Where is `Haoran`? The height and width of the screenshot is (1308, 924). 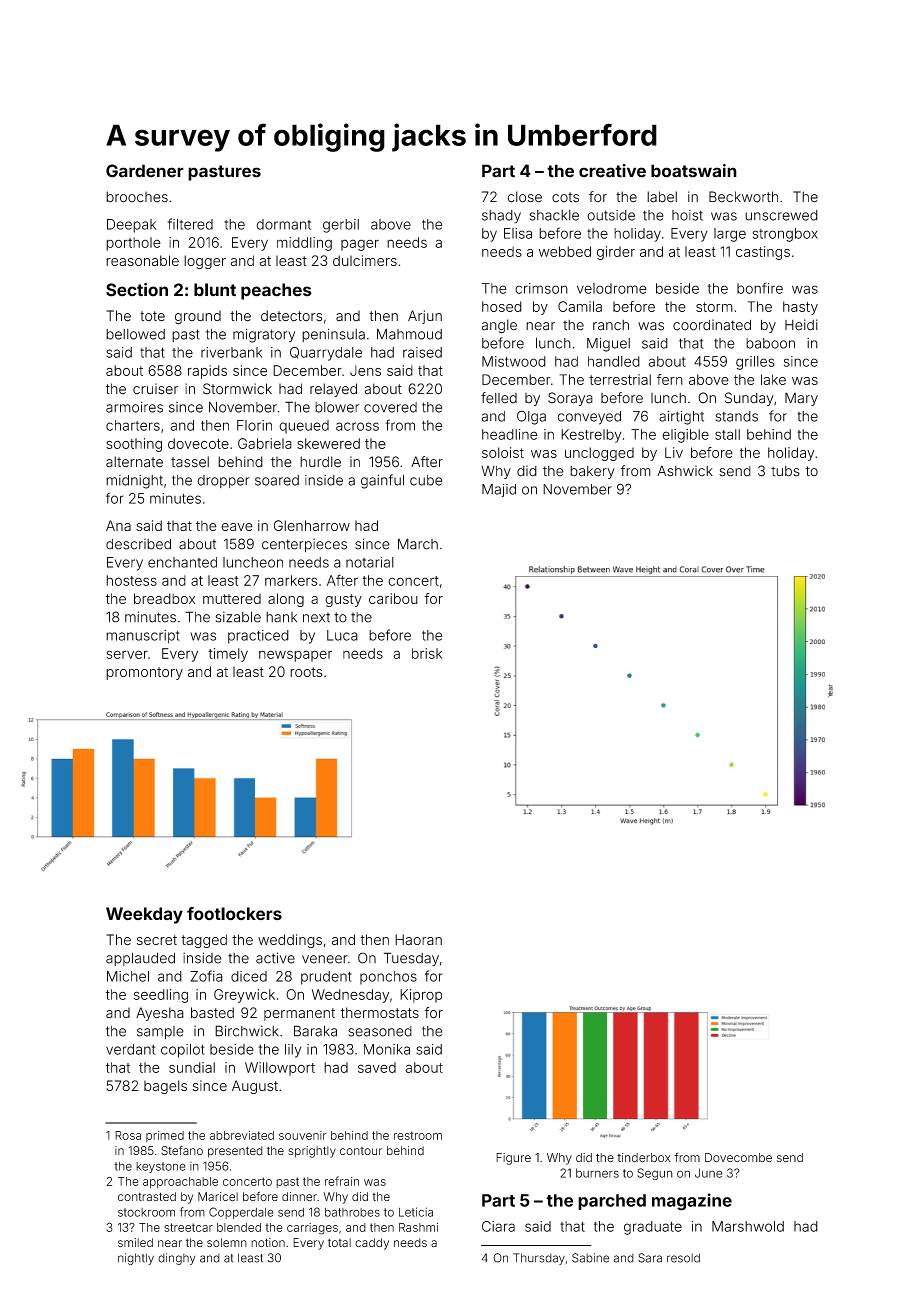
Haoran is located at coordinates (418, 939).
